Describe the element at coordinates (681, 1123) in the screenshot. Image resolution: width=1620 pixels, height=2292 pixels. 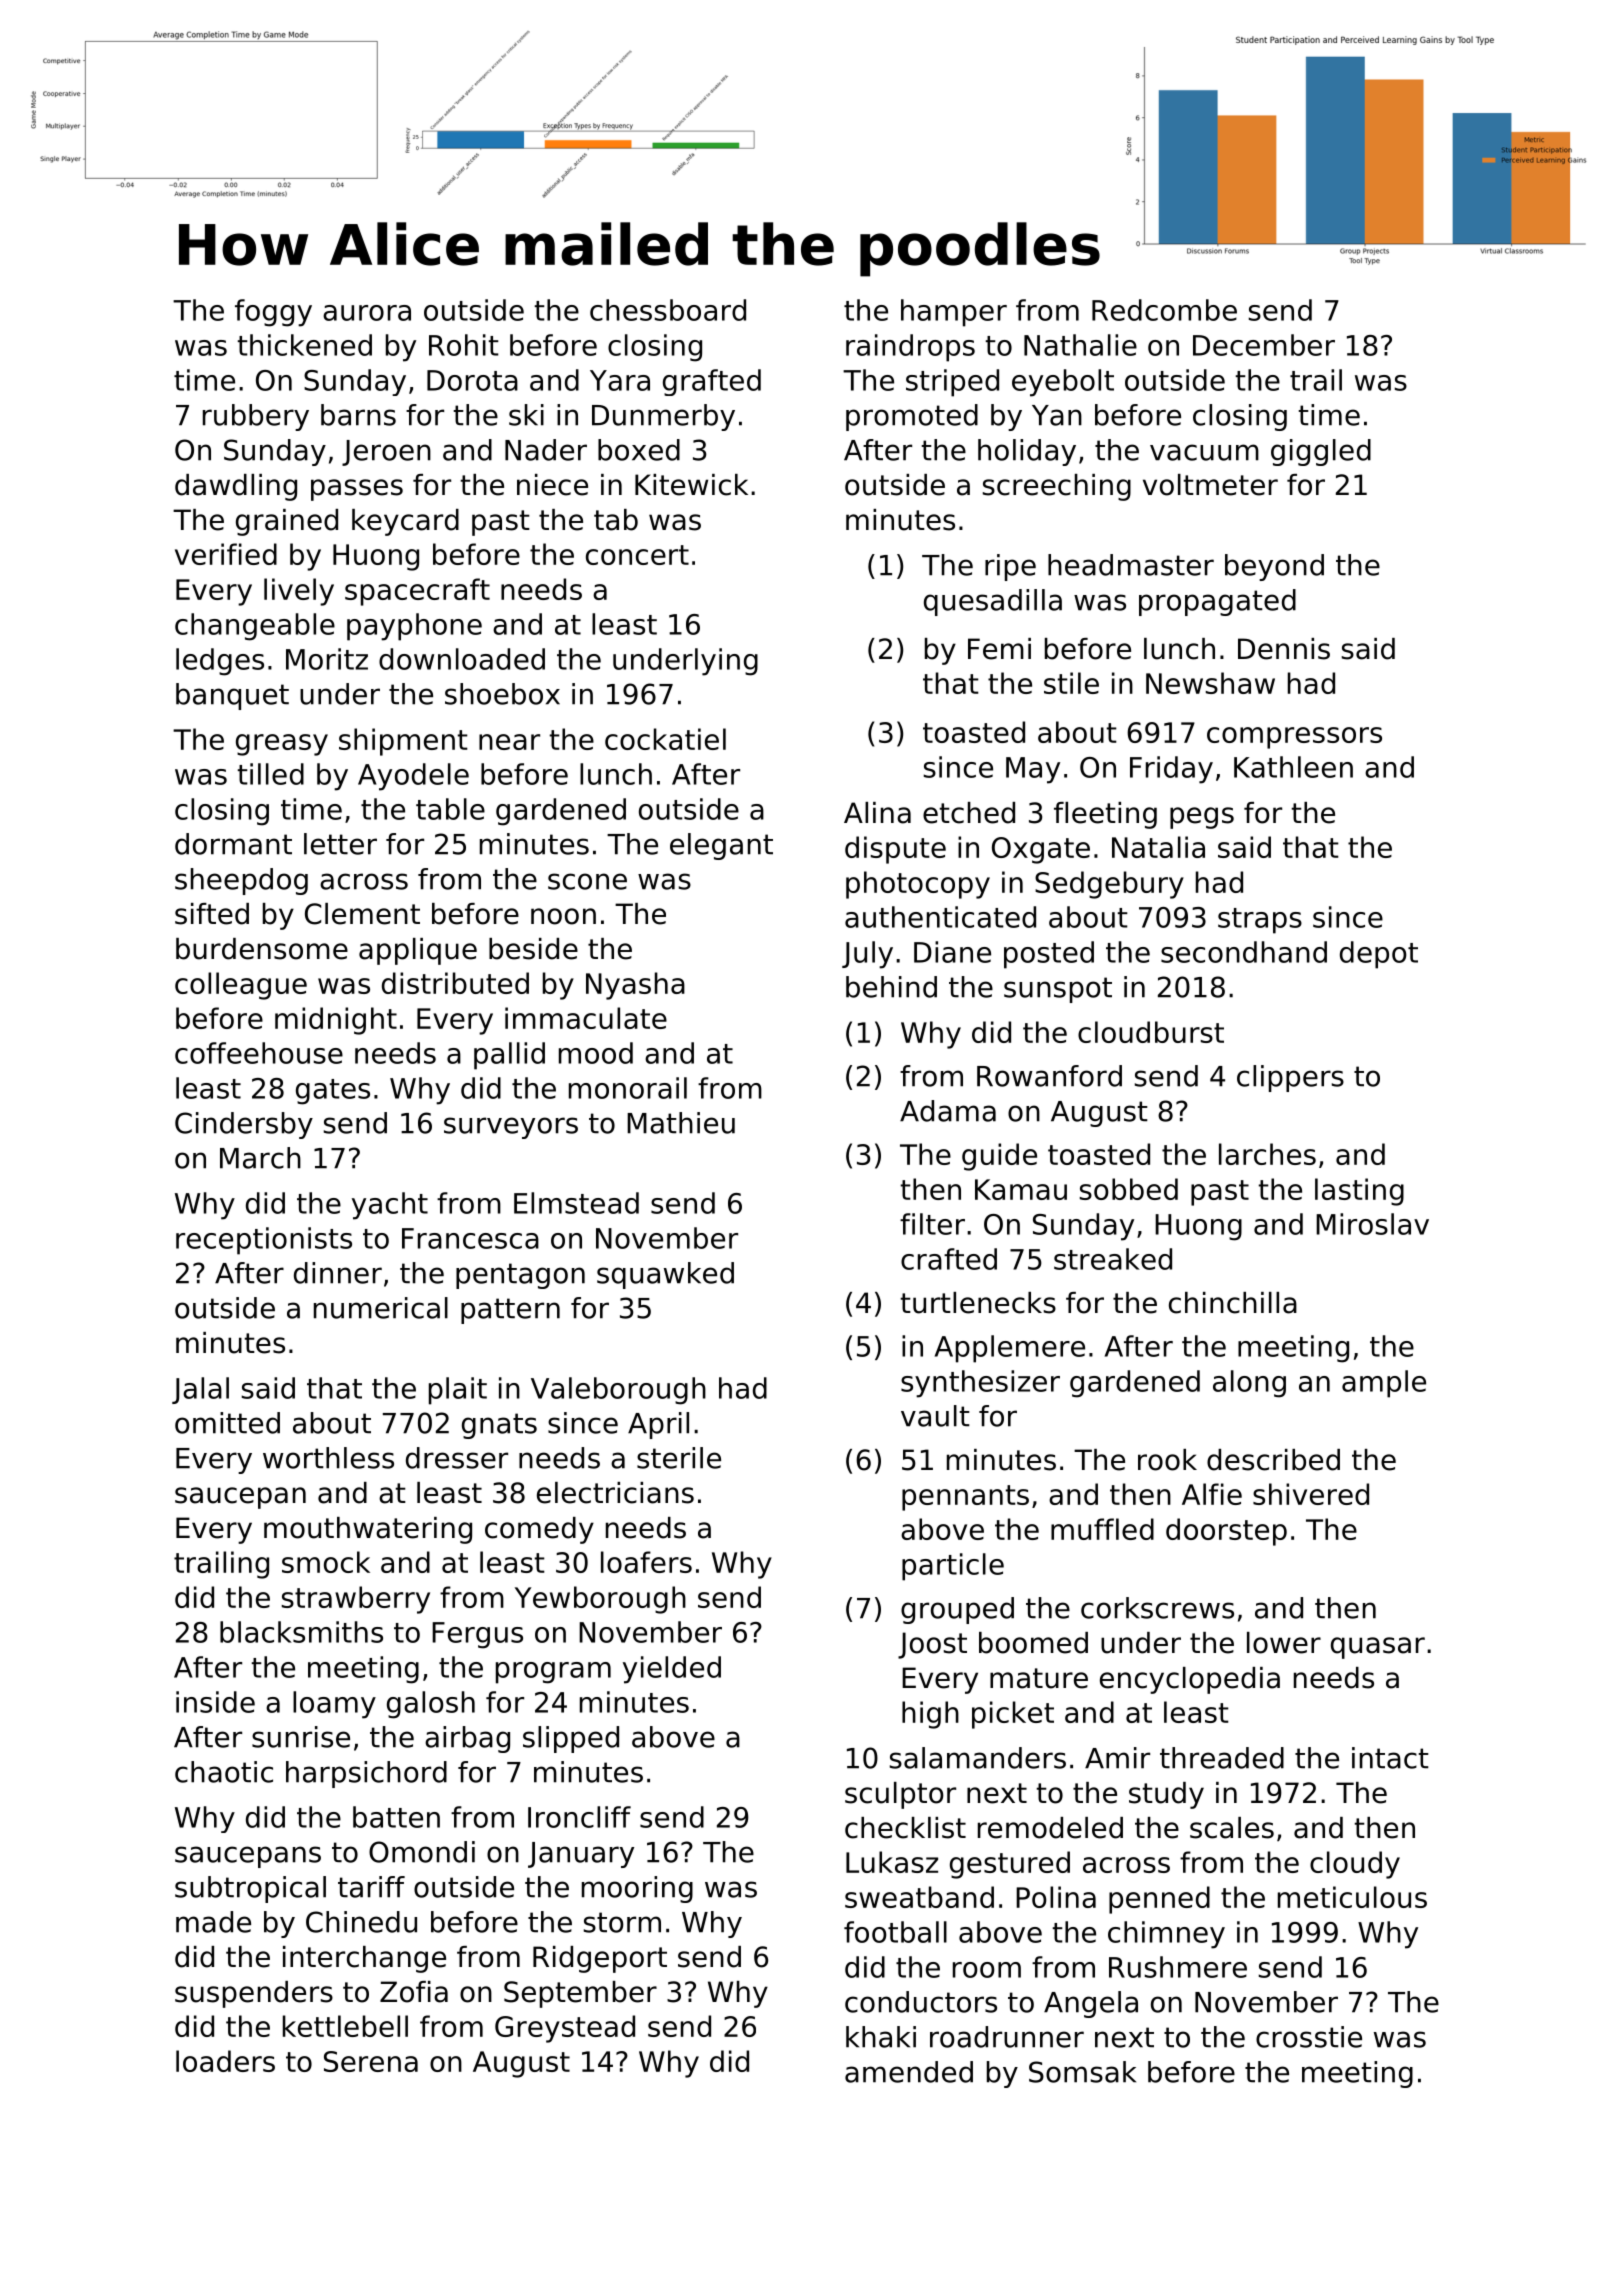
I see `Mathieu` at that location.
